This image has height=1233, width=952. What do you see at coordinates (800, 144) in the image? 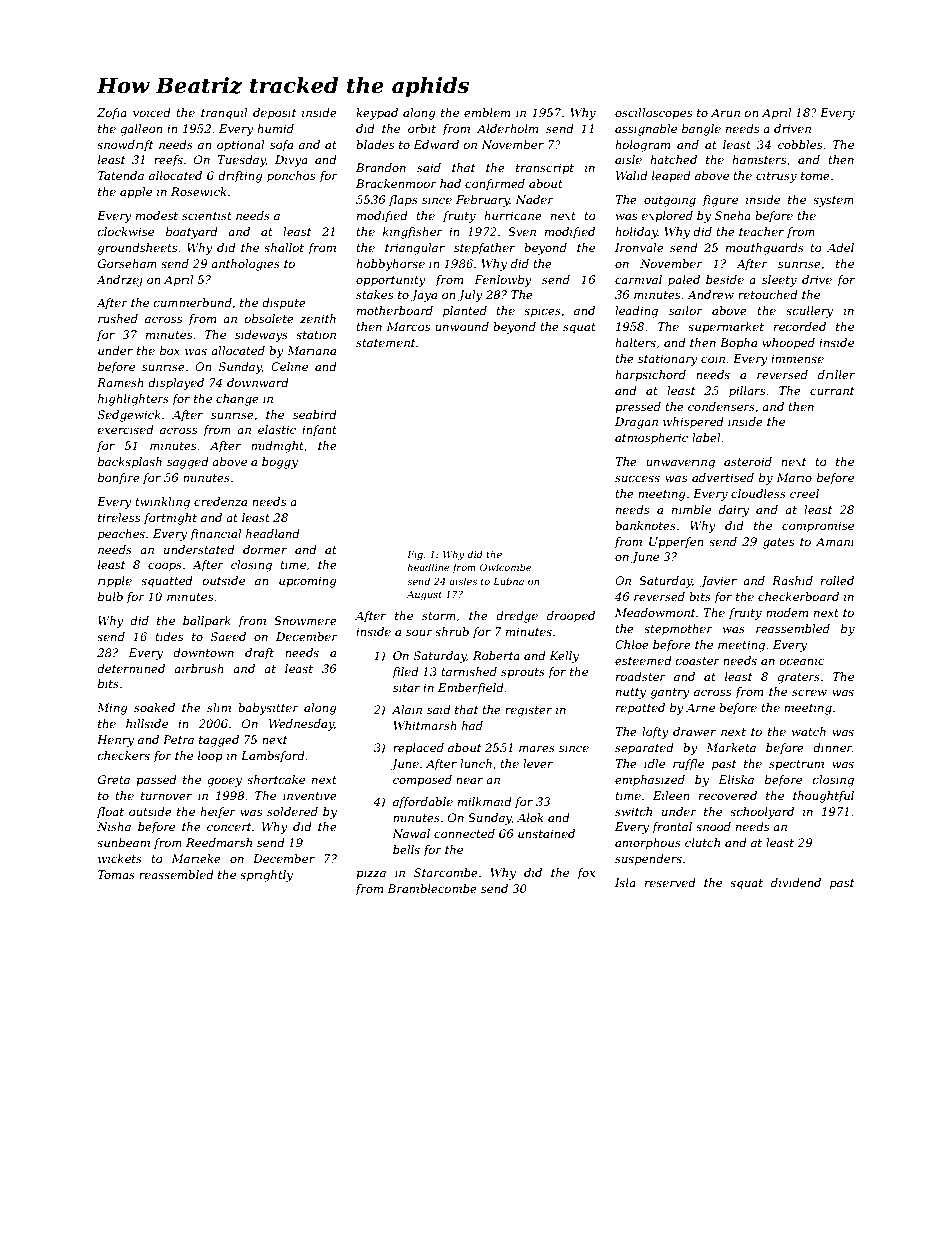
I see `cobbles` at bounding box center [800, 144].
